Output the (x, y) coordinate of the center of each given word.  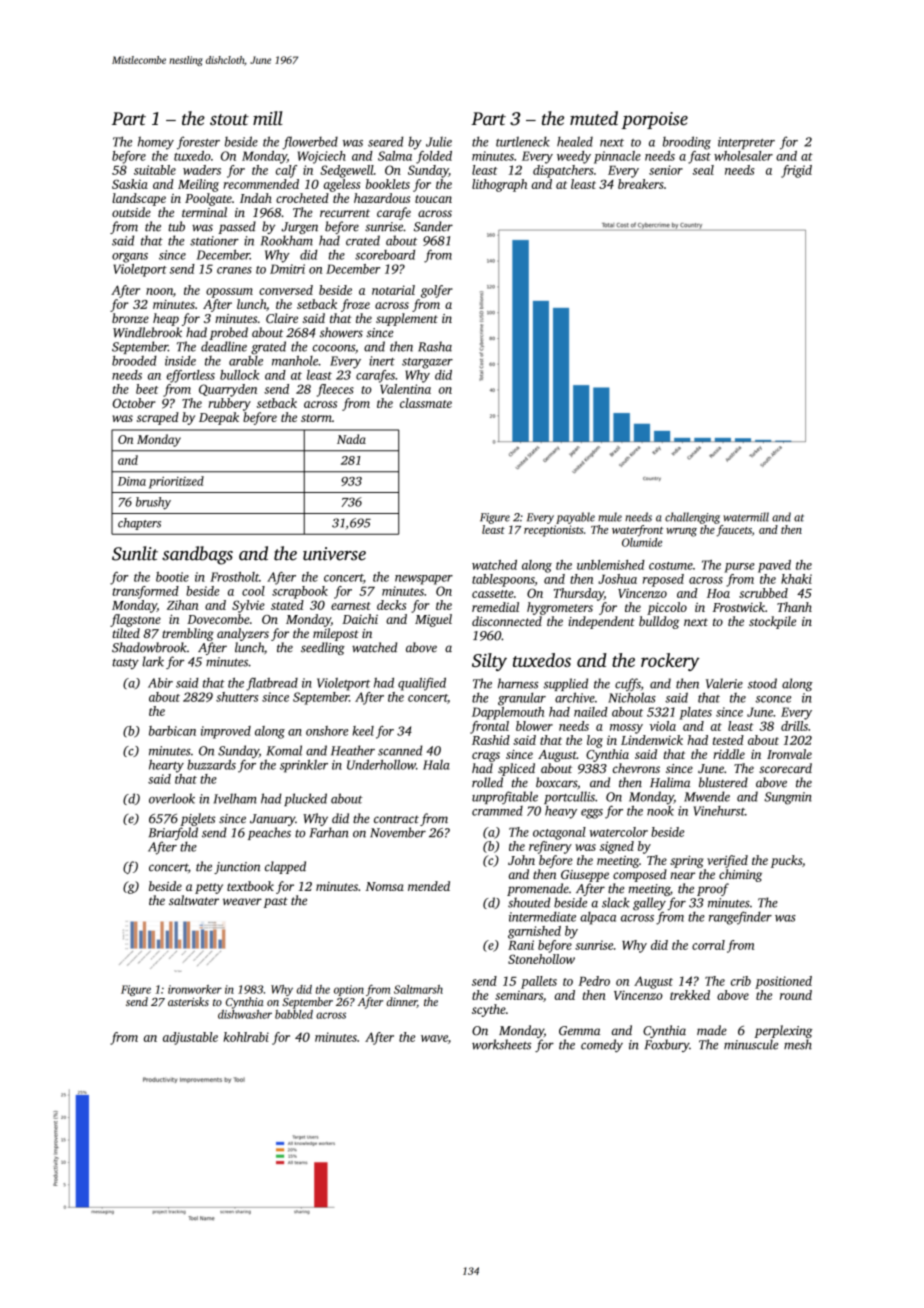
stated (287, 605)
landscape (139, 199)
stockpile (772, 622)
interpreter (746, 143)
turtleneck (523, 141)
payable (575, 518)
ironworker (195, 989)
